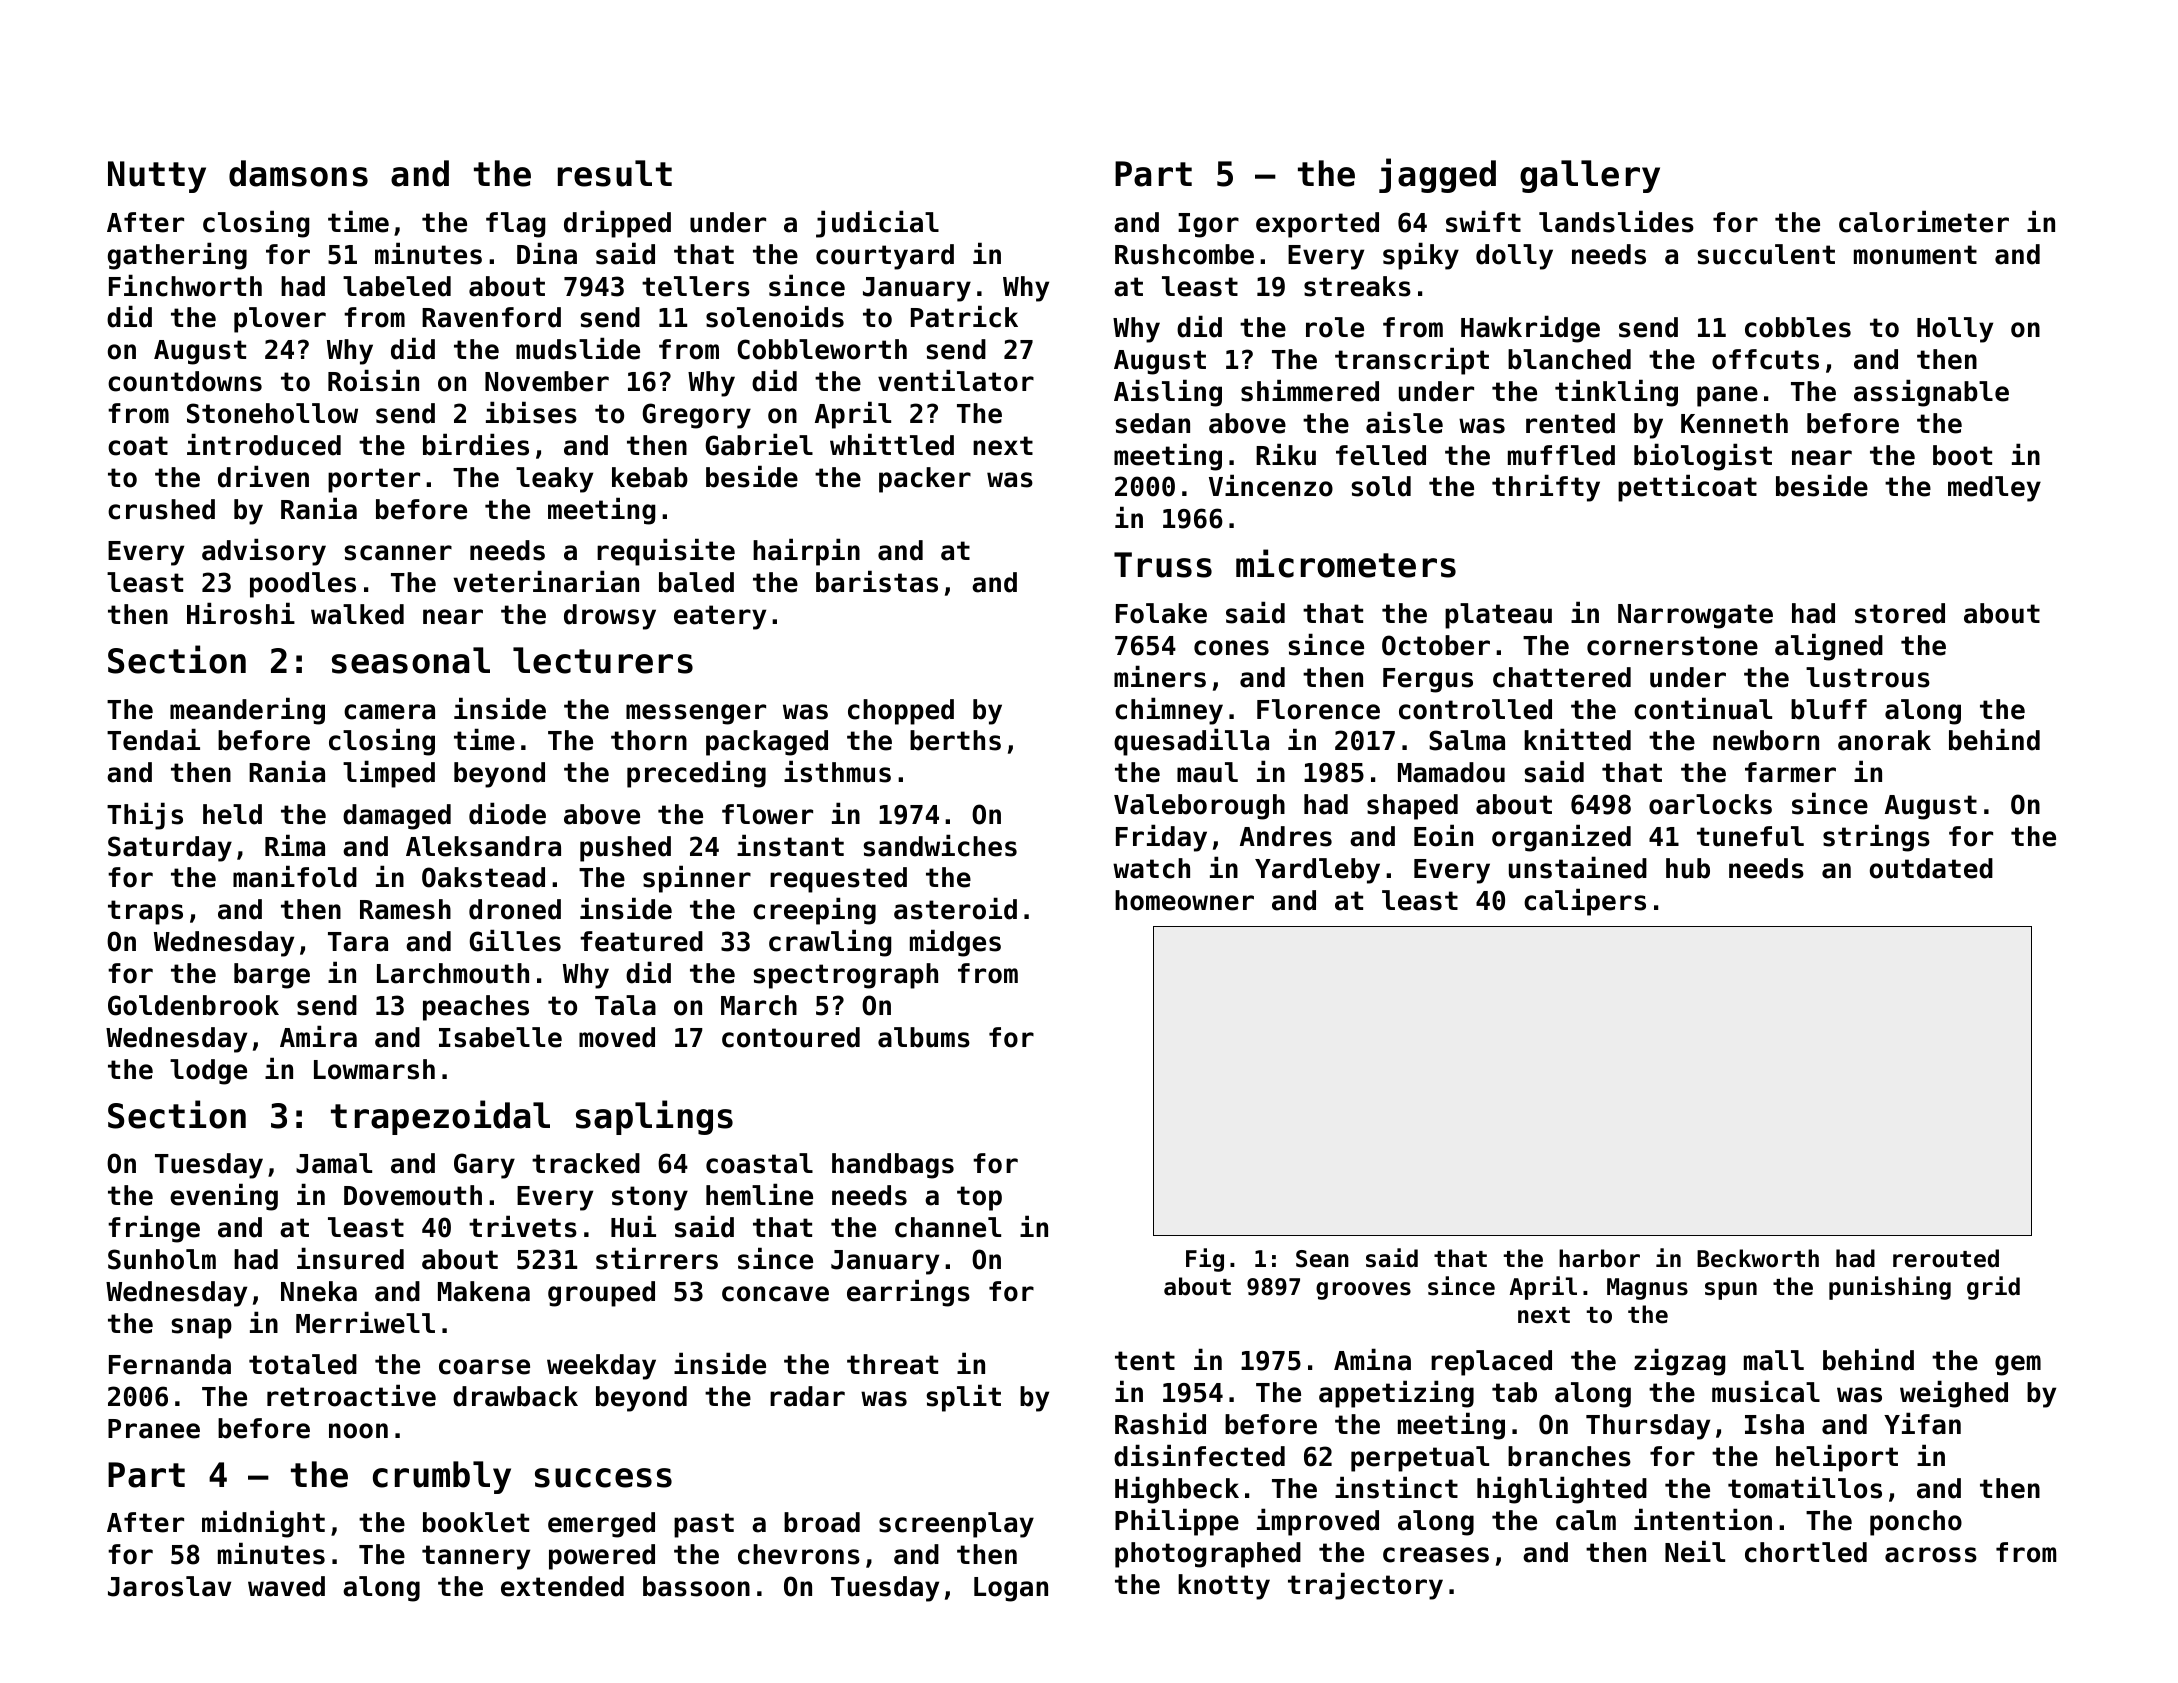 This document has height=1683, width=2178. What do you see at coordinates (1437, 175) in the document?
I see `jagged` at bounding box center [1437, 175].
